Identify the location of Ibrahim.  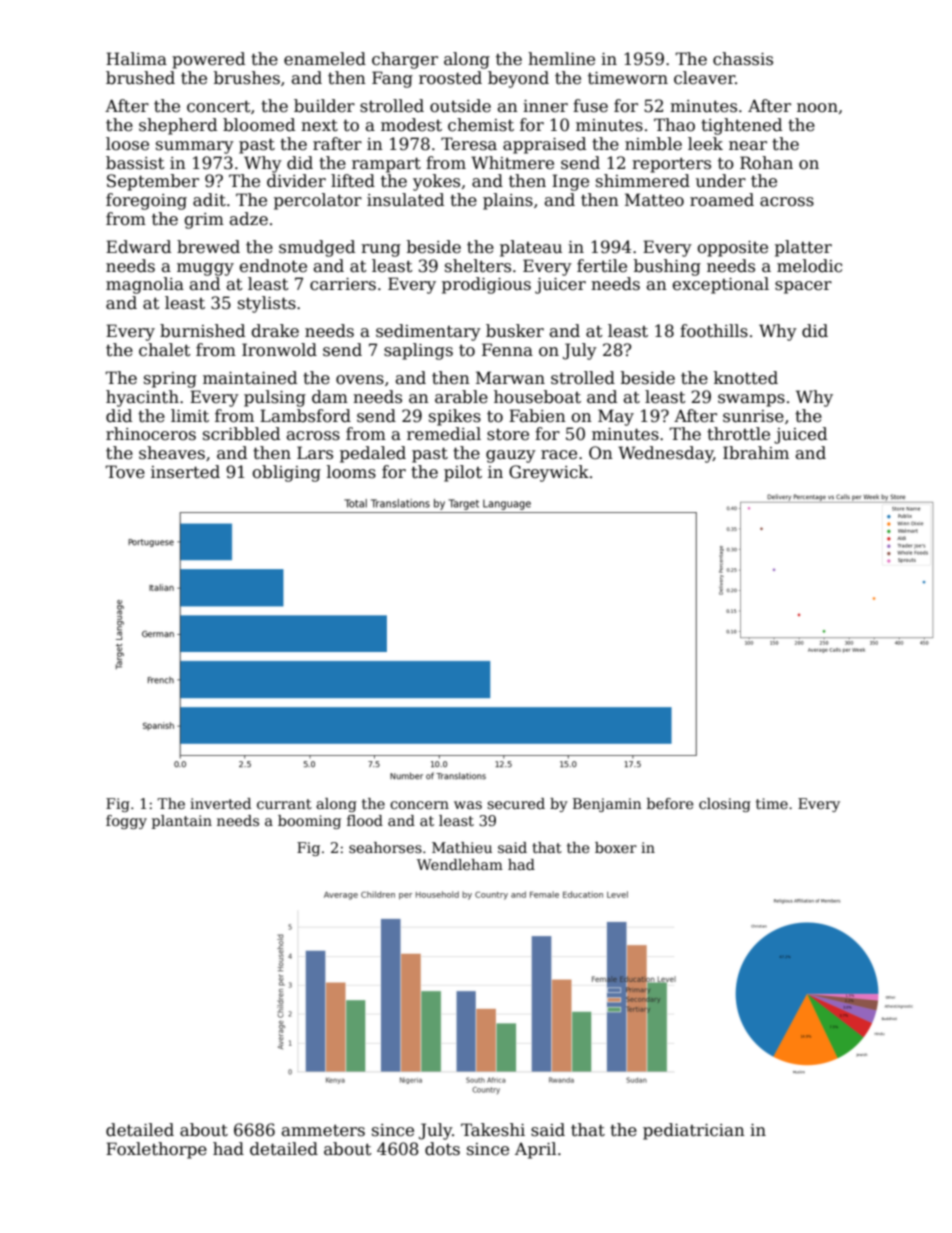
(756, 453).
